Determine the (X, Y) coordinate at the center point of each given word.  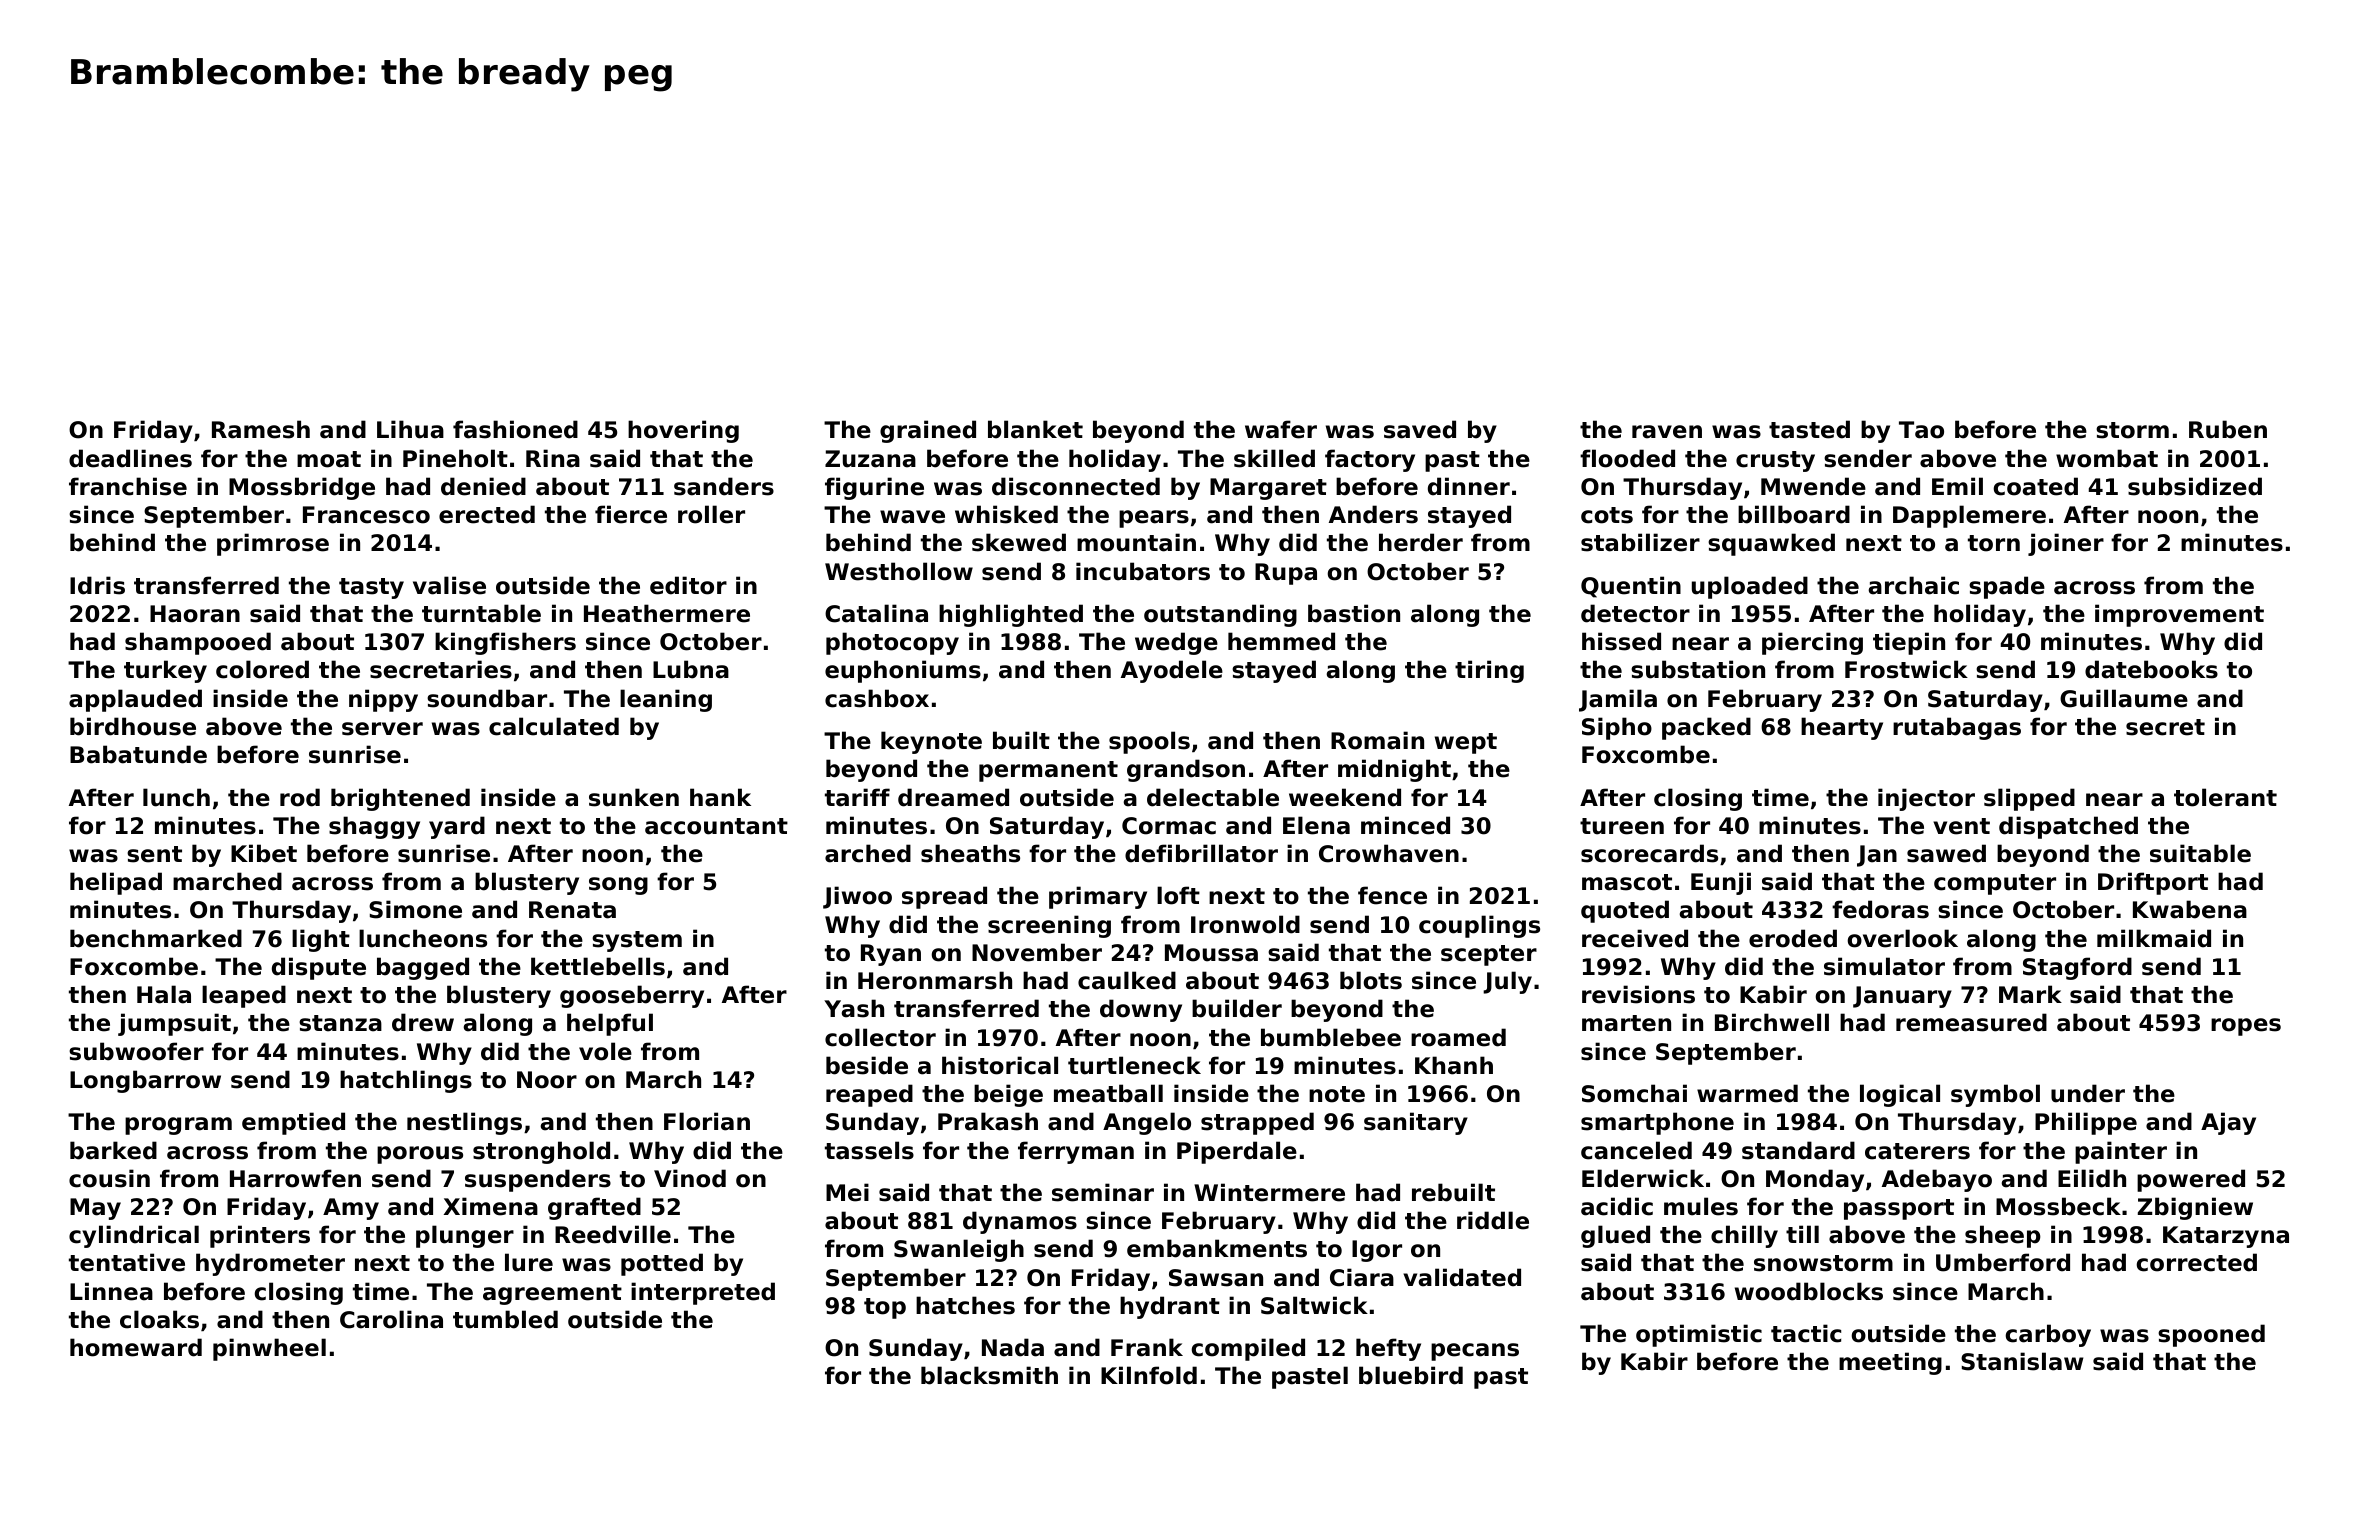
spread (944, 897)
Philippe (2086, 1123)
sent (154, 854)
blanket (1035, 429)
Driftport (2153, 883)
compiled (1248, 1349)
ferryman (1076, 1152)
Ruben (2228, 429)
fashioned (515, 429)
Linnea (111, 1291)
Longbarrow (145, 1081)
